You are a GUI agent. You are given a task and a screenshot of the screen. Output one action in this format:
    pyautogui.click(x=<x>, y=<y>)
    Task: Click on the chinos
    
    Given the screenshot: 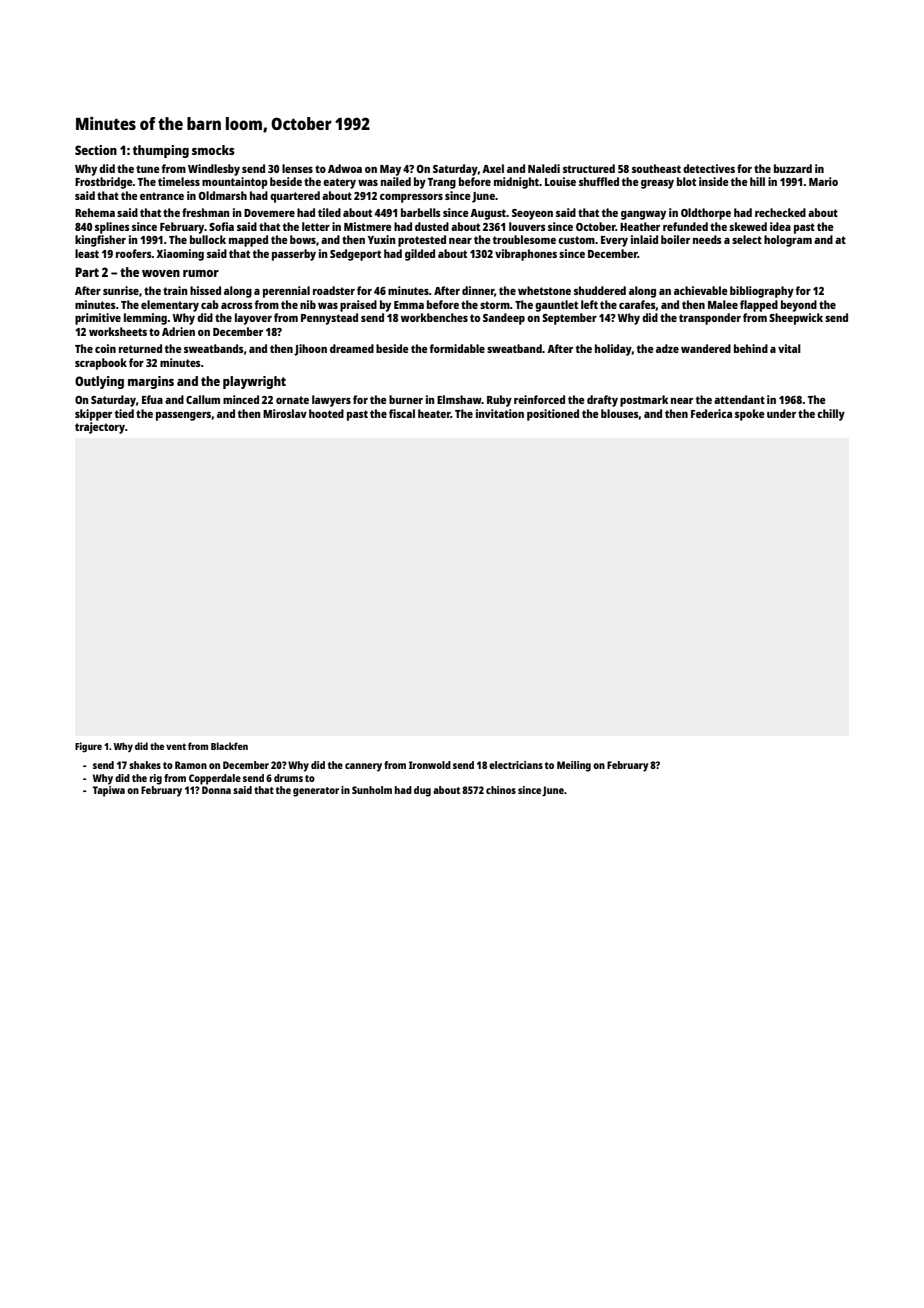 What is the action you would take?
    pyautogui.click(x=501, y=790)
